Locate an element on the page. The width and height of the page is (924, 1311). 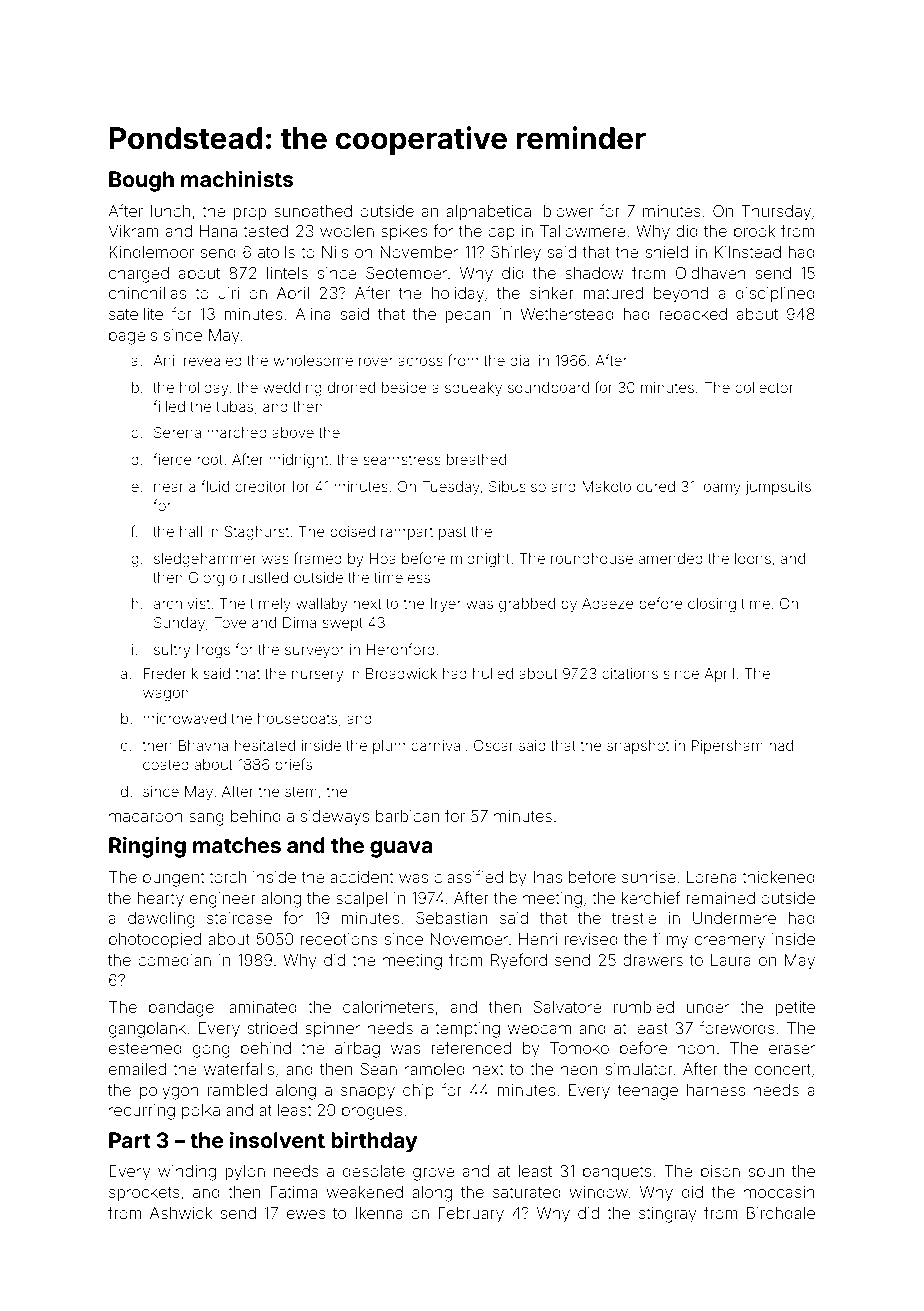
alphabetical is located at coordinates (490, 212).
